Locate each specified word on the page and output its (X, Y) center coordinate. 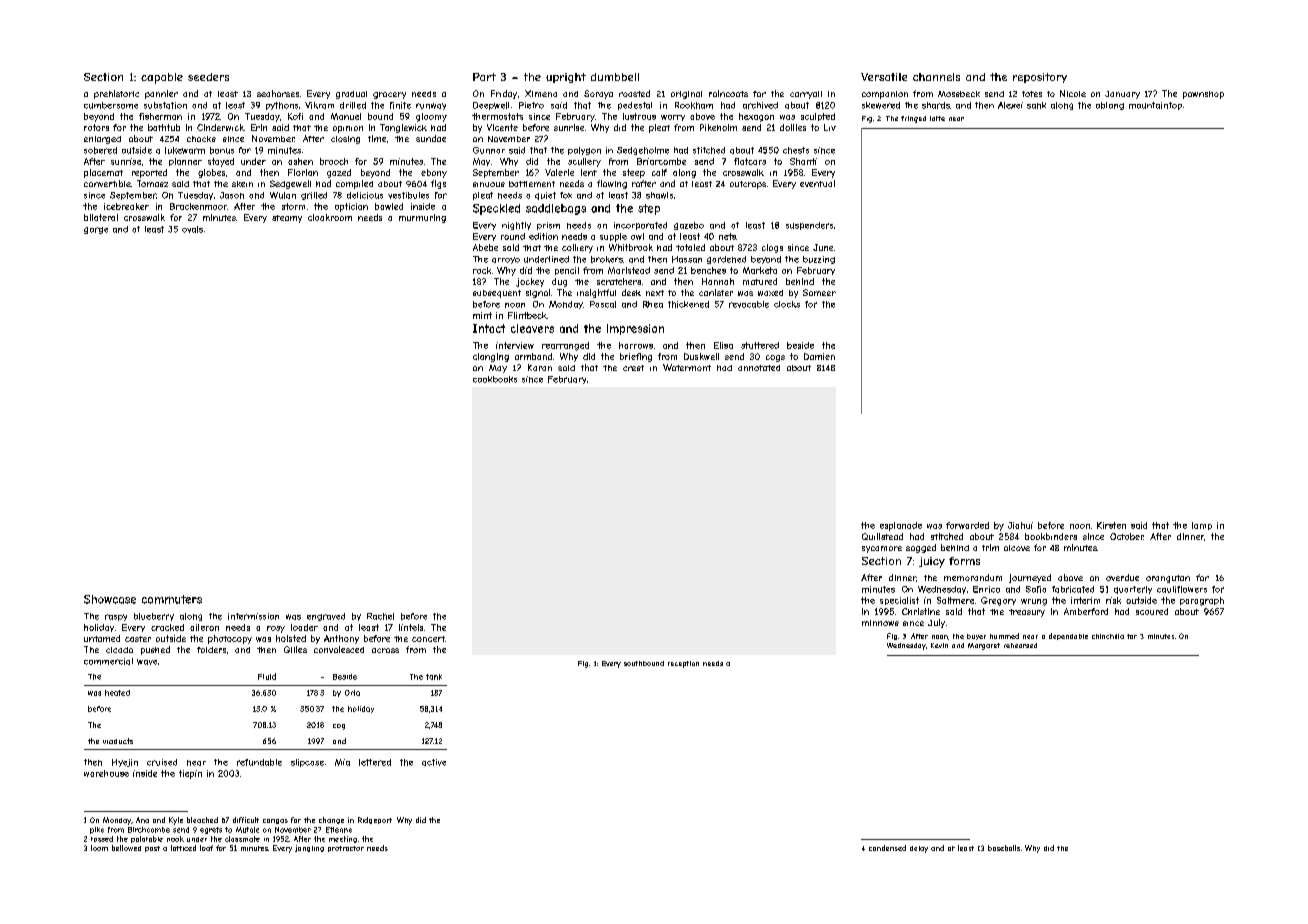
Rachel (380, 616)
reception (683, 664)
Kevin (939, 645)
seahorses (278, 93)
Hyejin (125, 763)
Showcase (110, 599)
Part (484, 77)
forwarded (967, 525)
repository (1040, 78)
